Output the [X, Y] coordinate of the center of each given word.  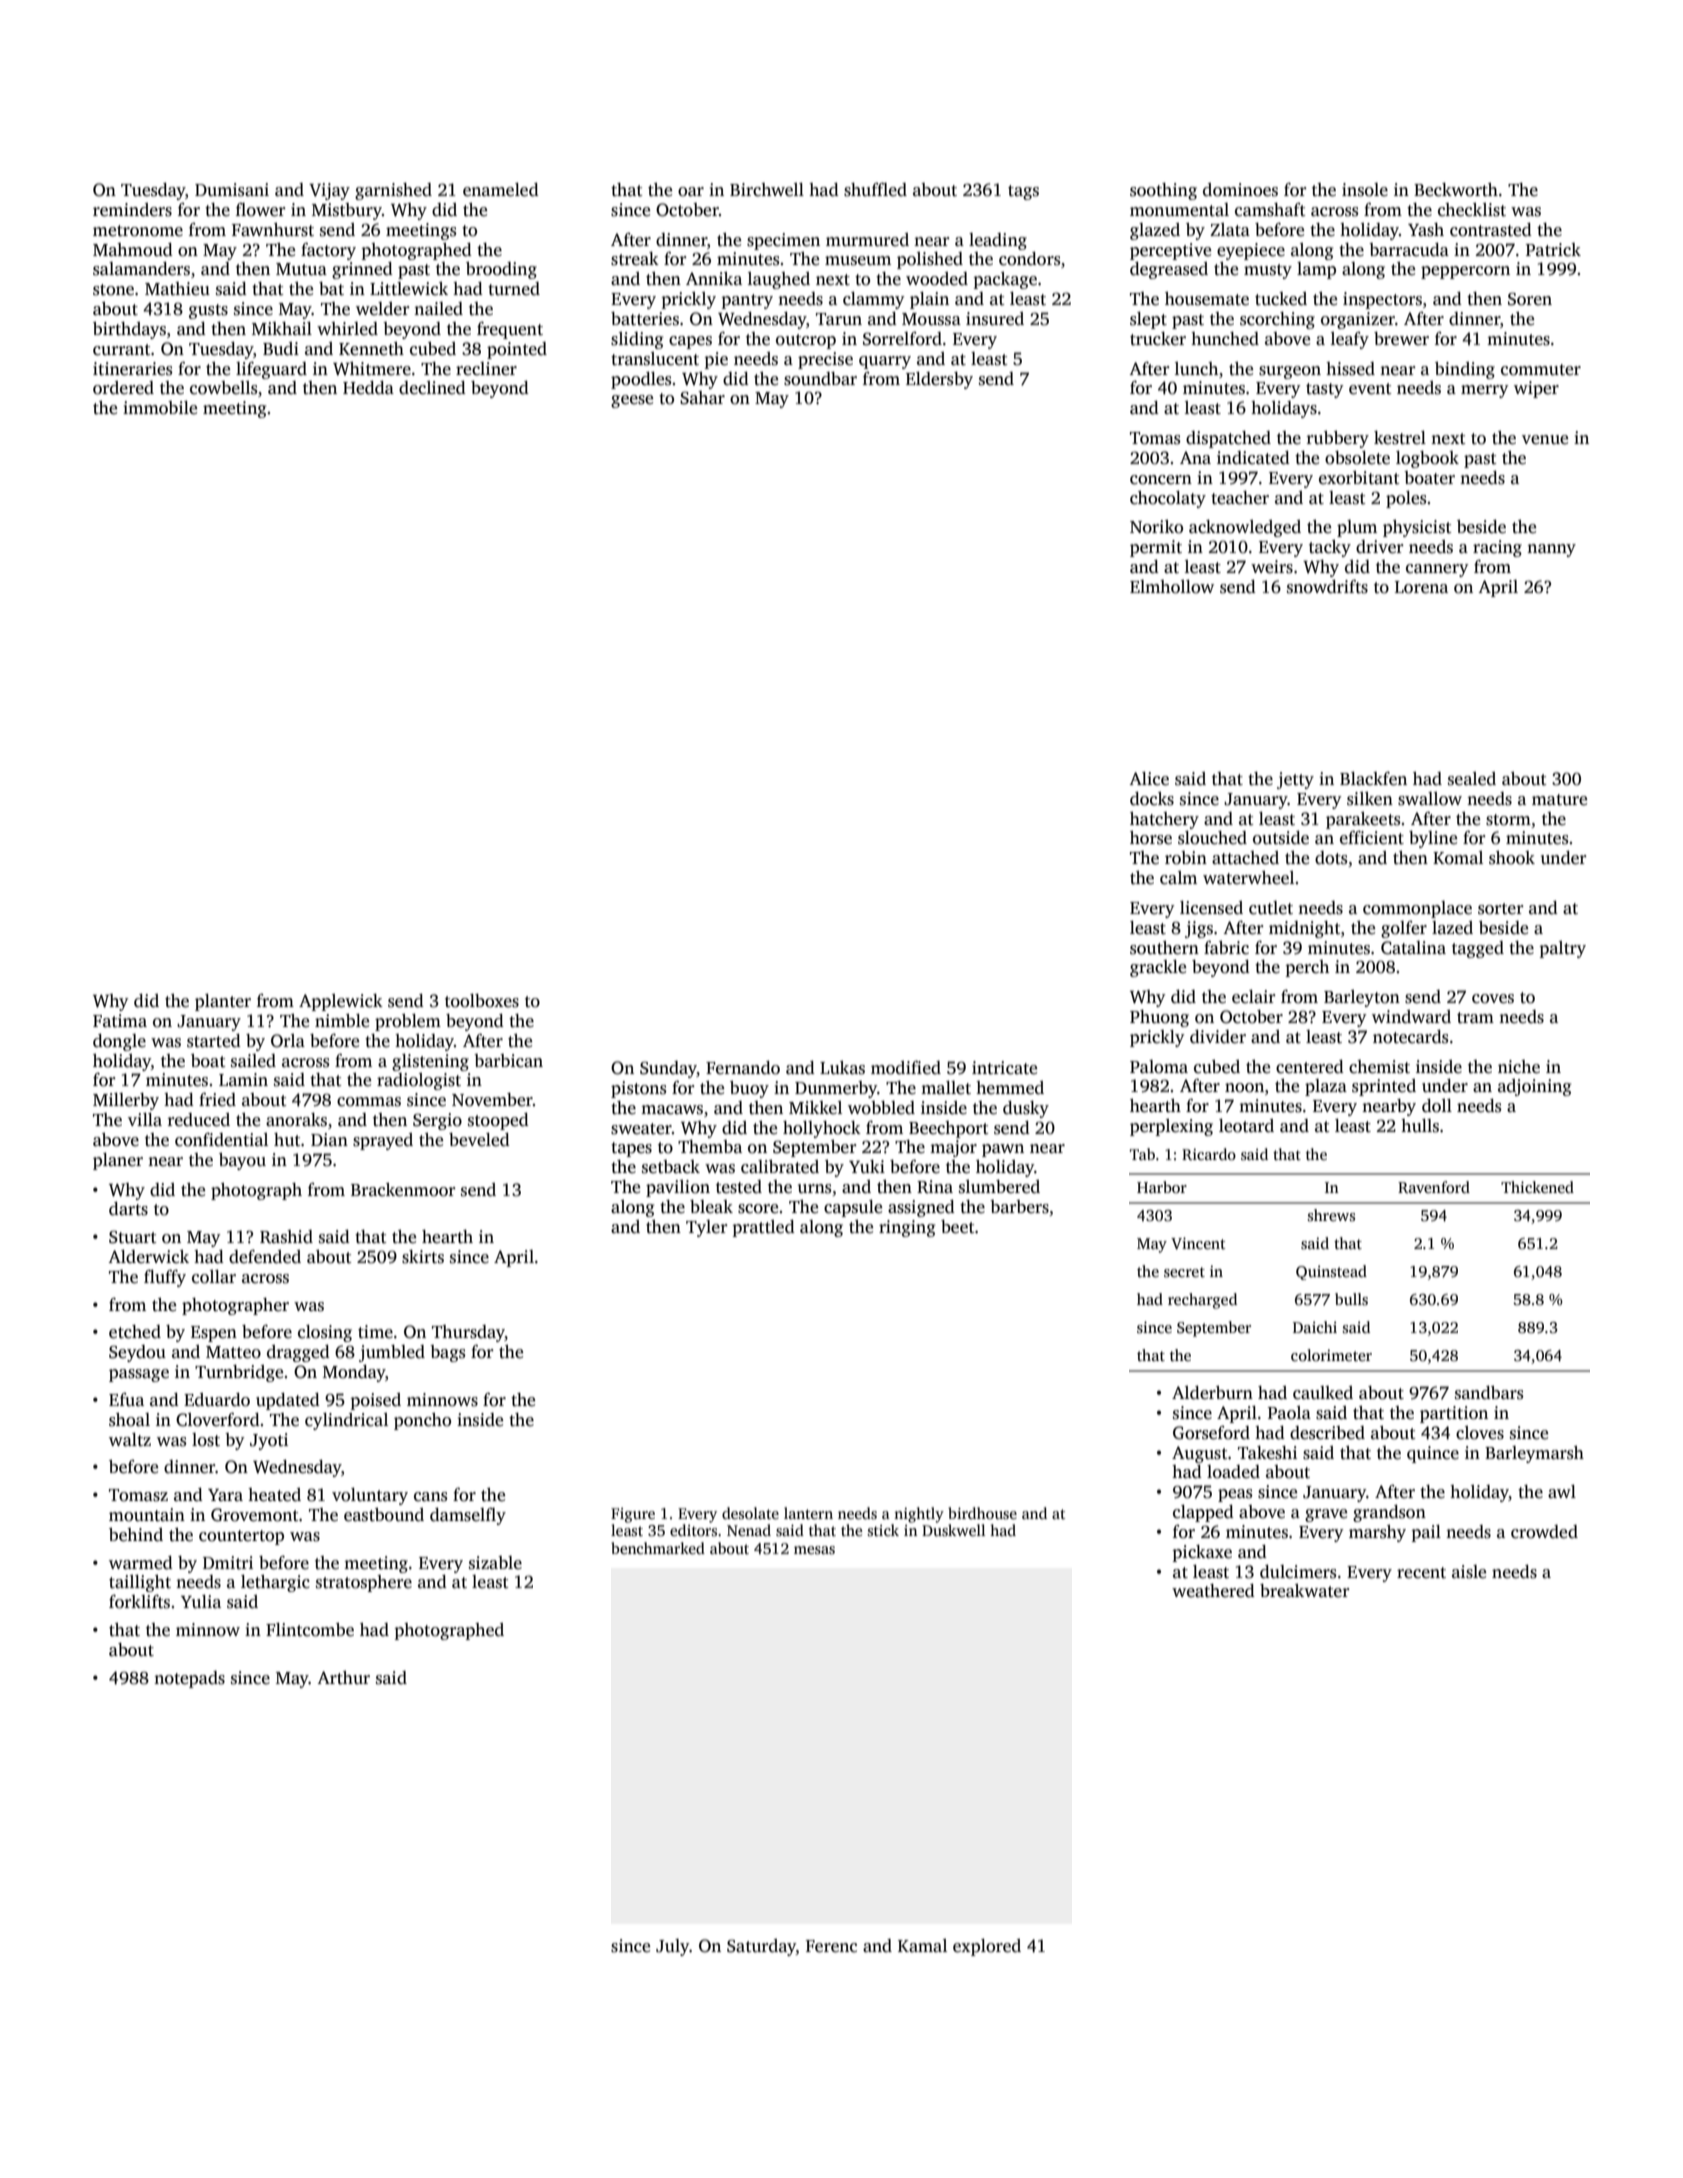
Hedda [368, 388]
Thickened [1537, 1187]
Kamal [922, 1945]
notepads [189, 1679]
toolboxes [482, 1001]
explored [987, 1947]
